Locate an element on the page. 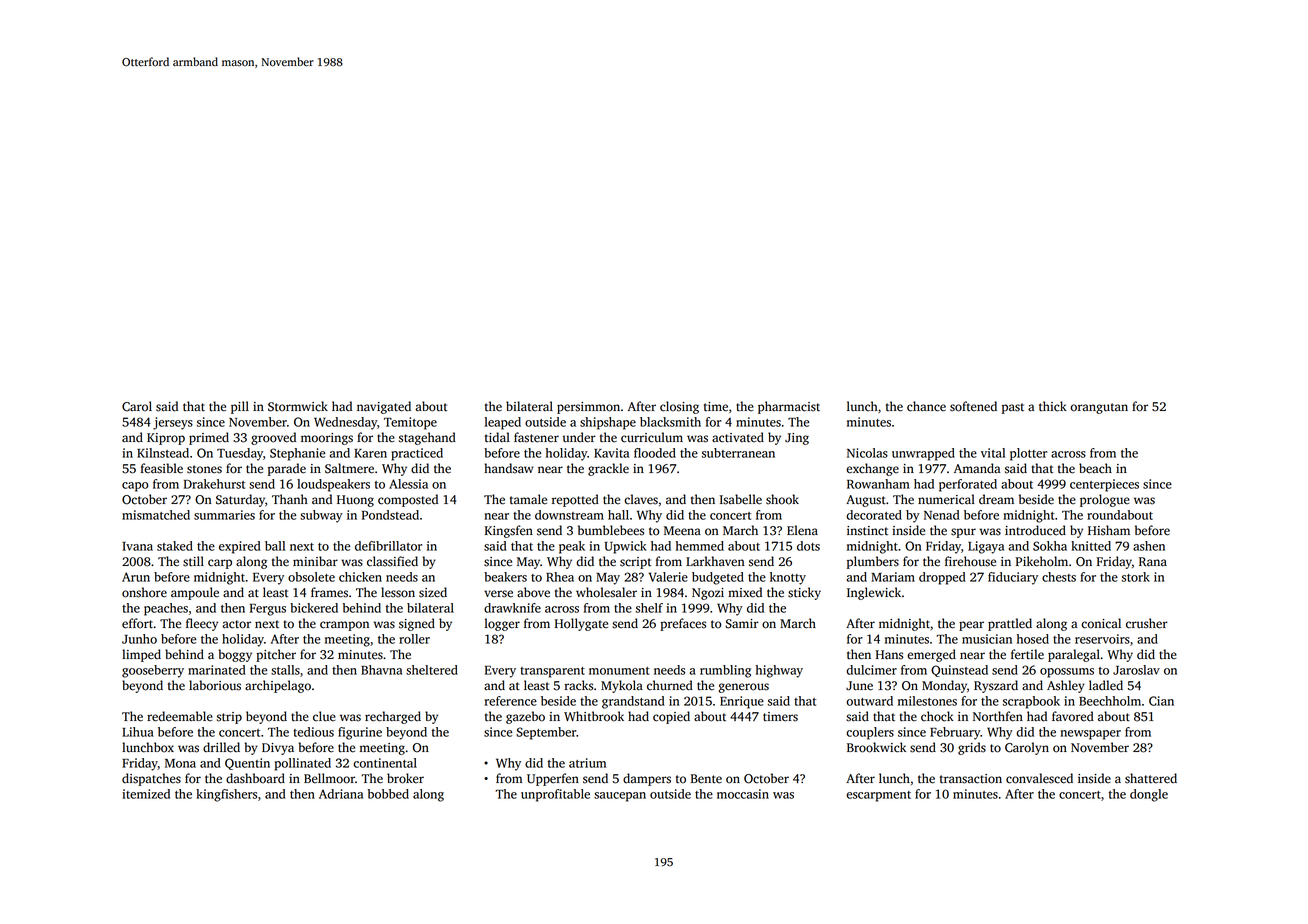  prattled is located at coordinates (1010, 624).
